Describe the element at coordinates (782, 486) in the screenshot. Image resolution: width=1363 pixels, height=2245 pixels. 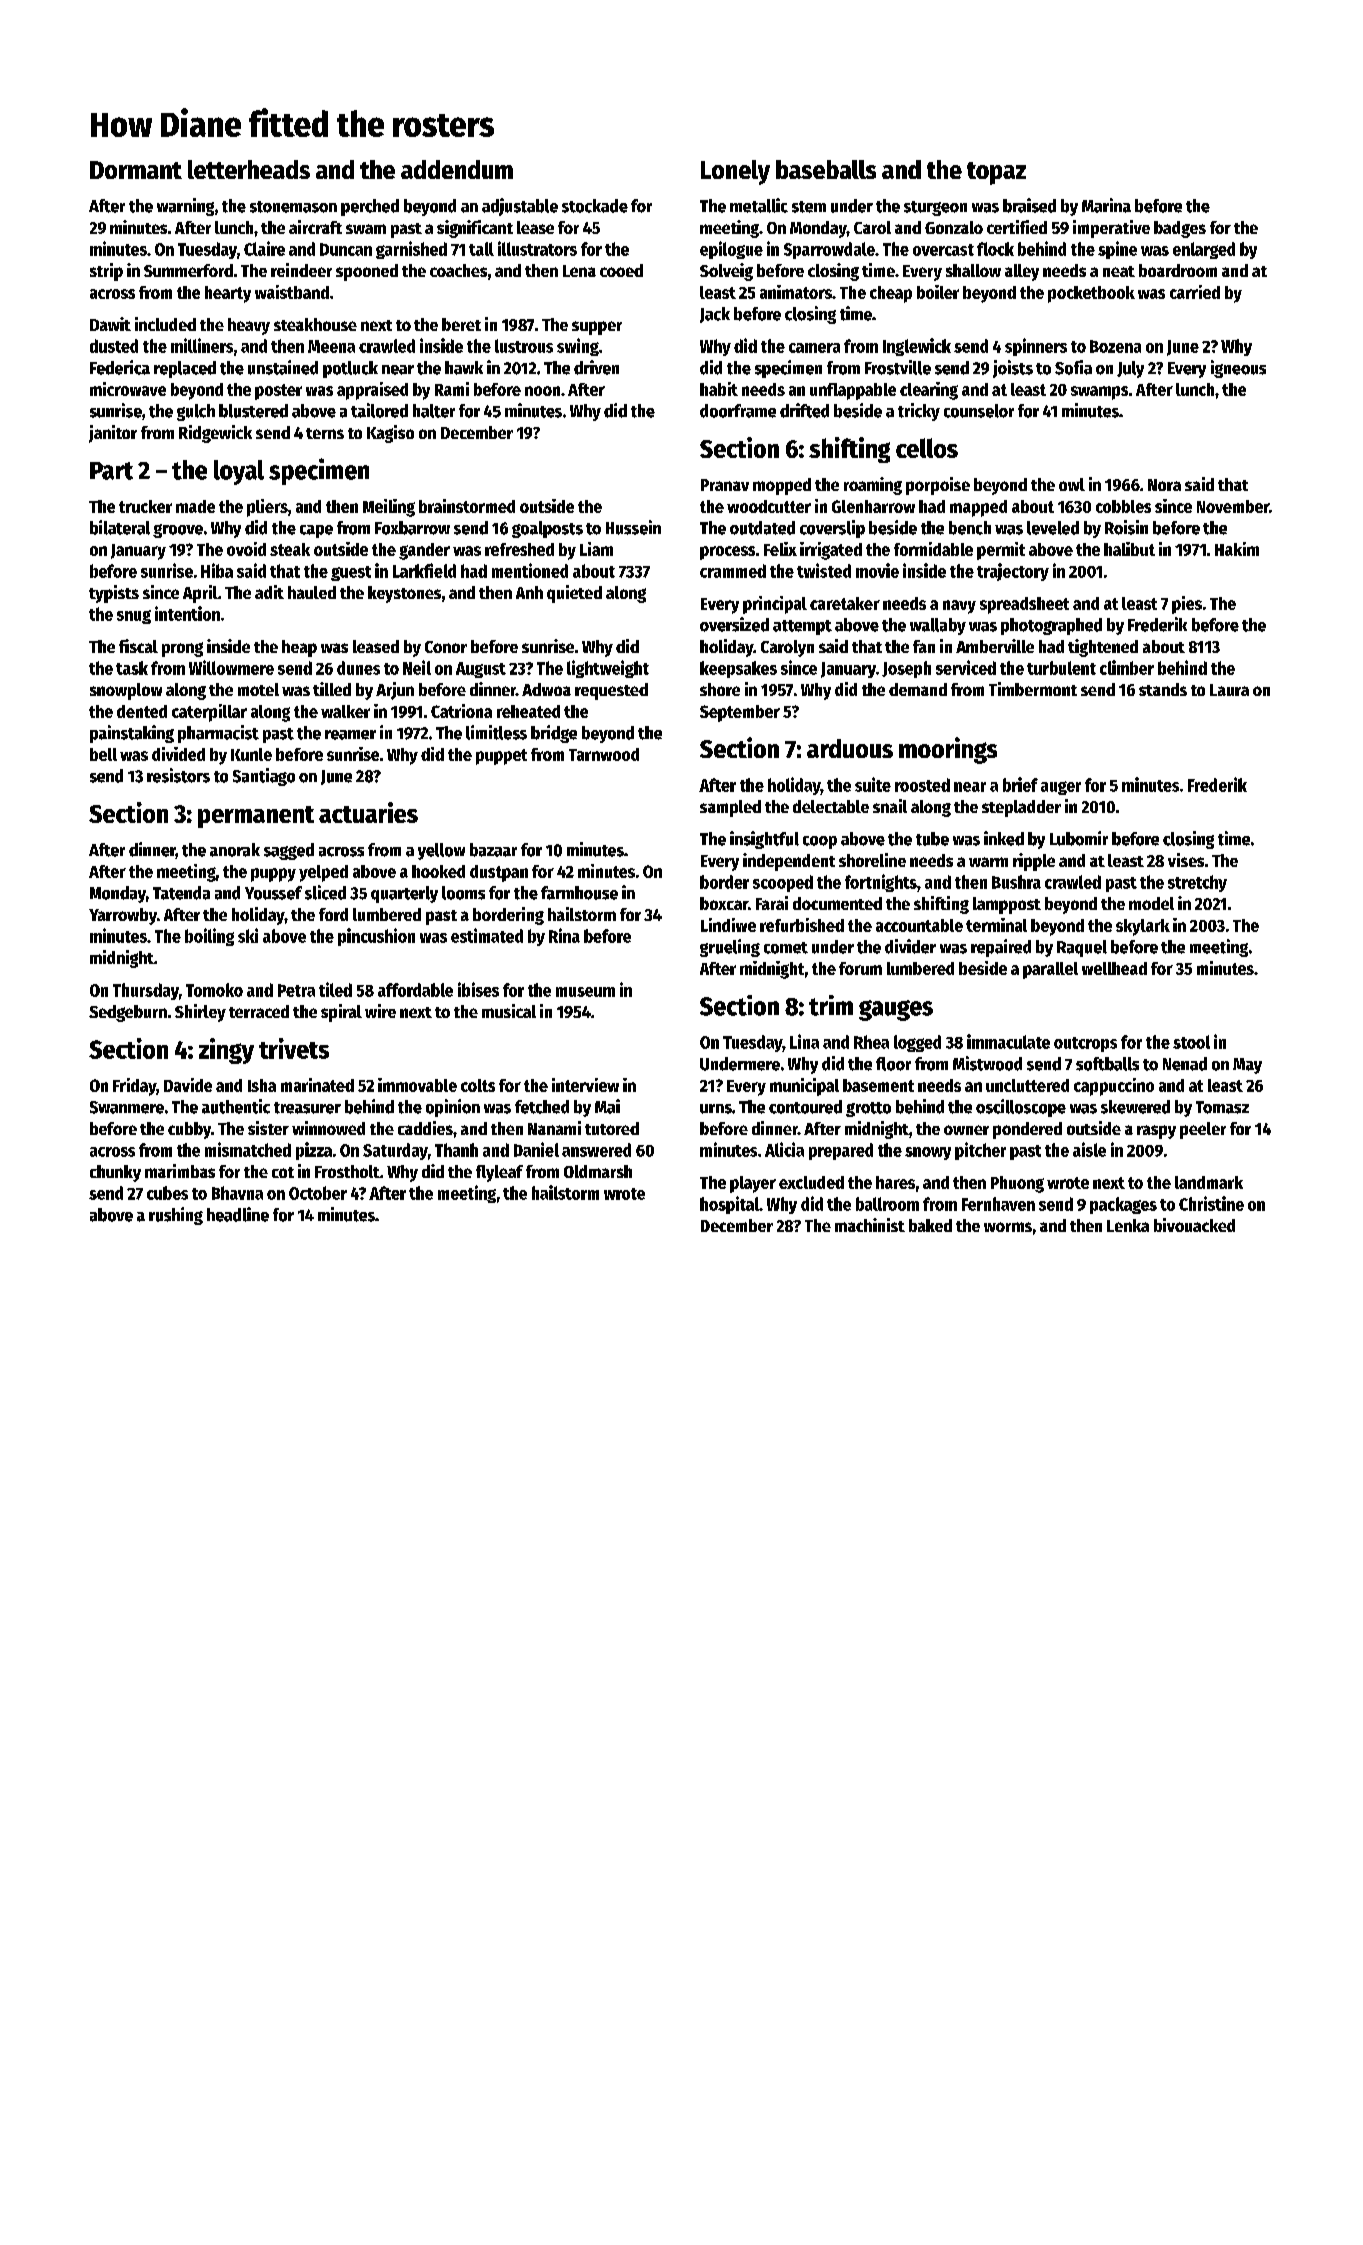
I see `mopped` at that location.
